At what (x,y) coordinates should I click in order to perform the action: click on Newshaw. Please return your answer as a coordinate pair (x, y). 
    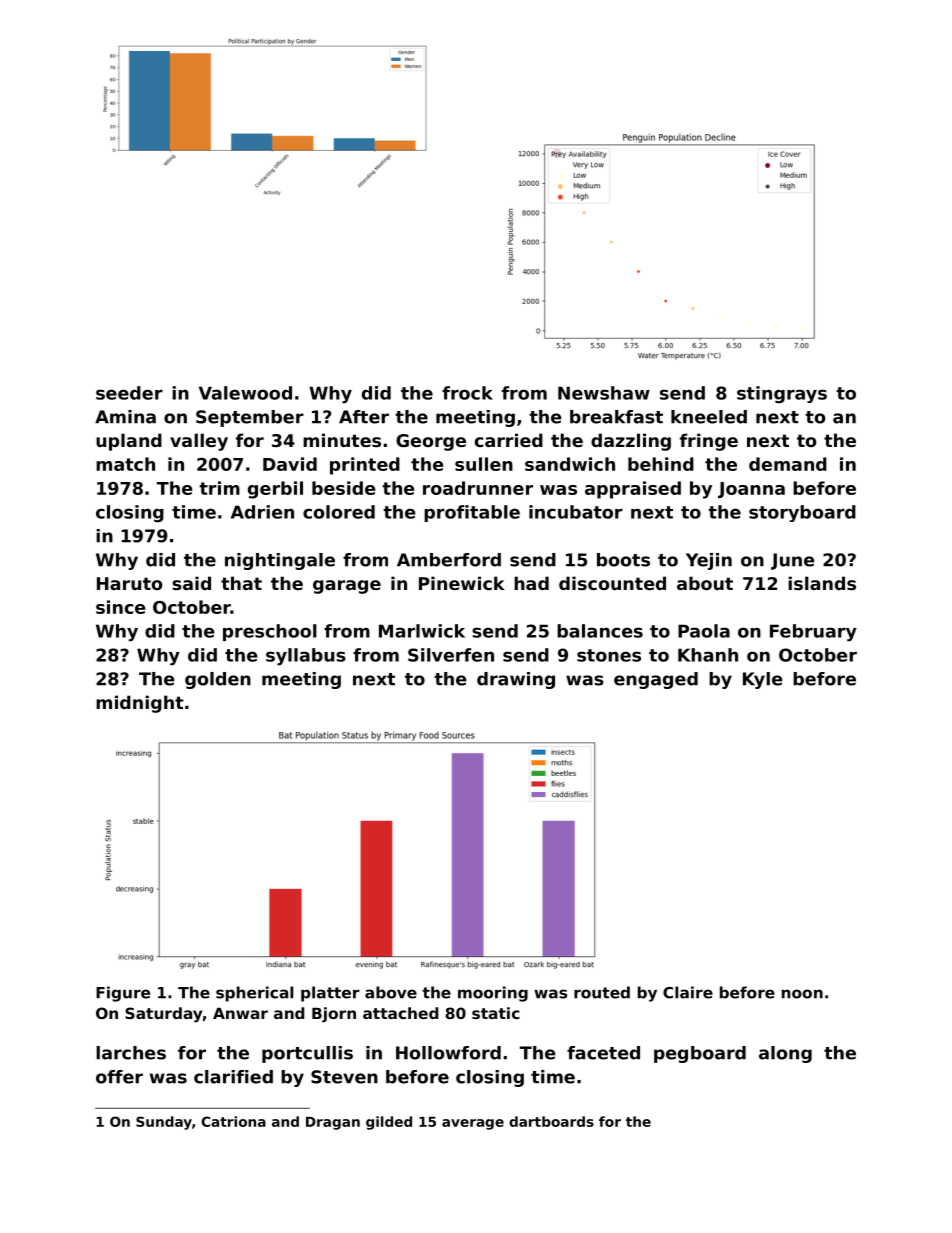
    Looking at the image, I should click on (604, 393).
